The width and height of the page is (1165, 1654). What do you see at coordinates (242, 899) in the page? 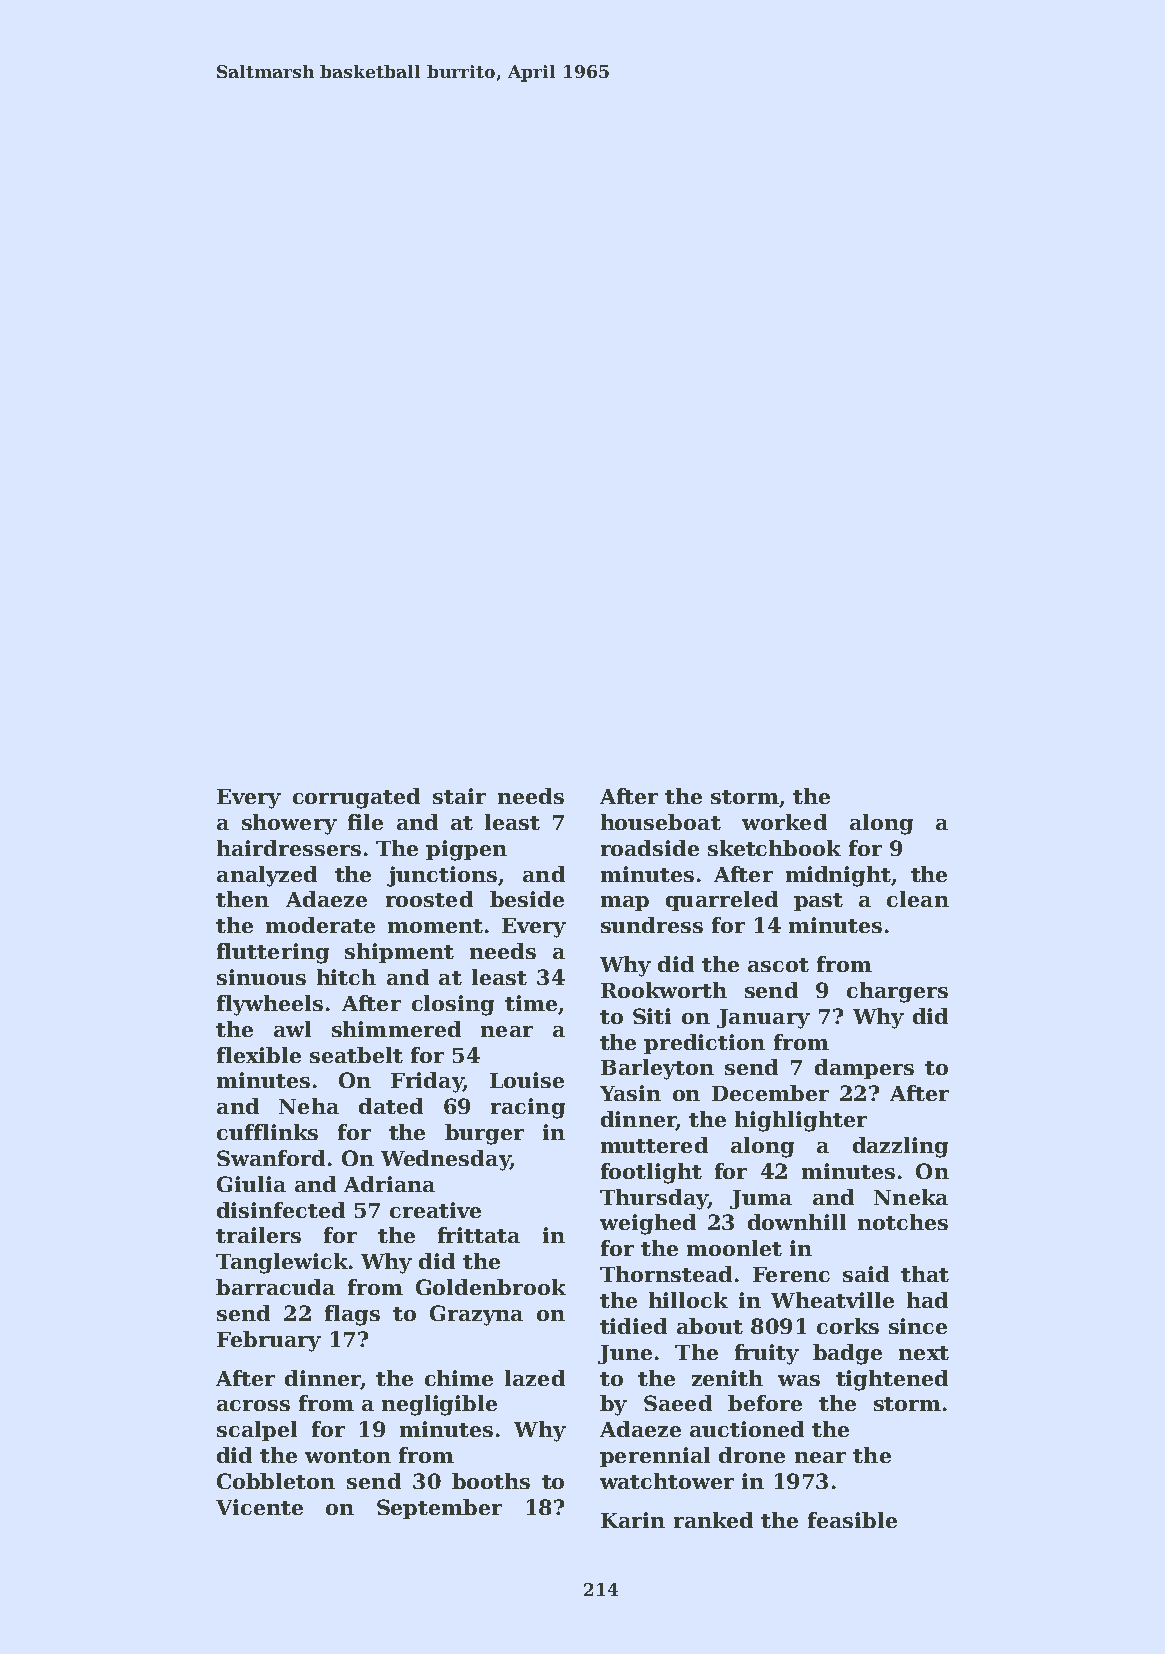
I see `then` at bounding box center [242, 899].
